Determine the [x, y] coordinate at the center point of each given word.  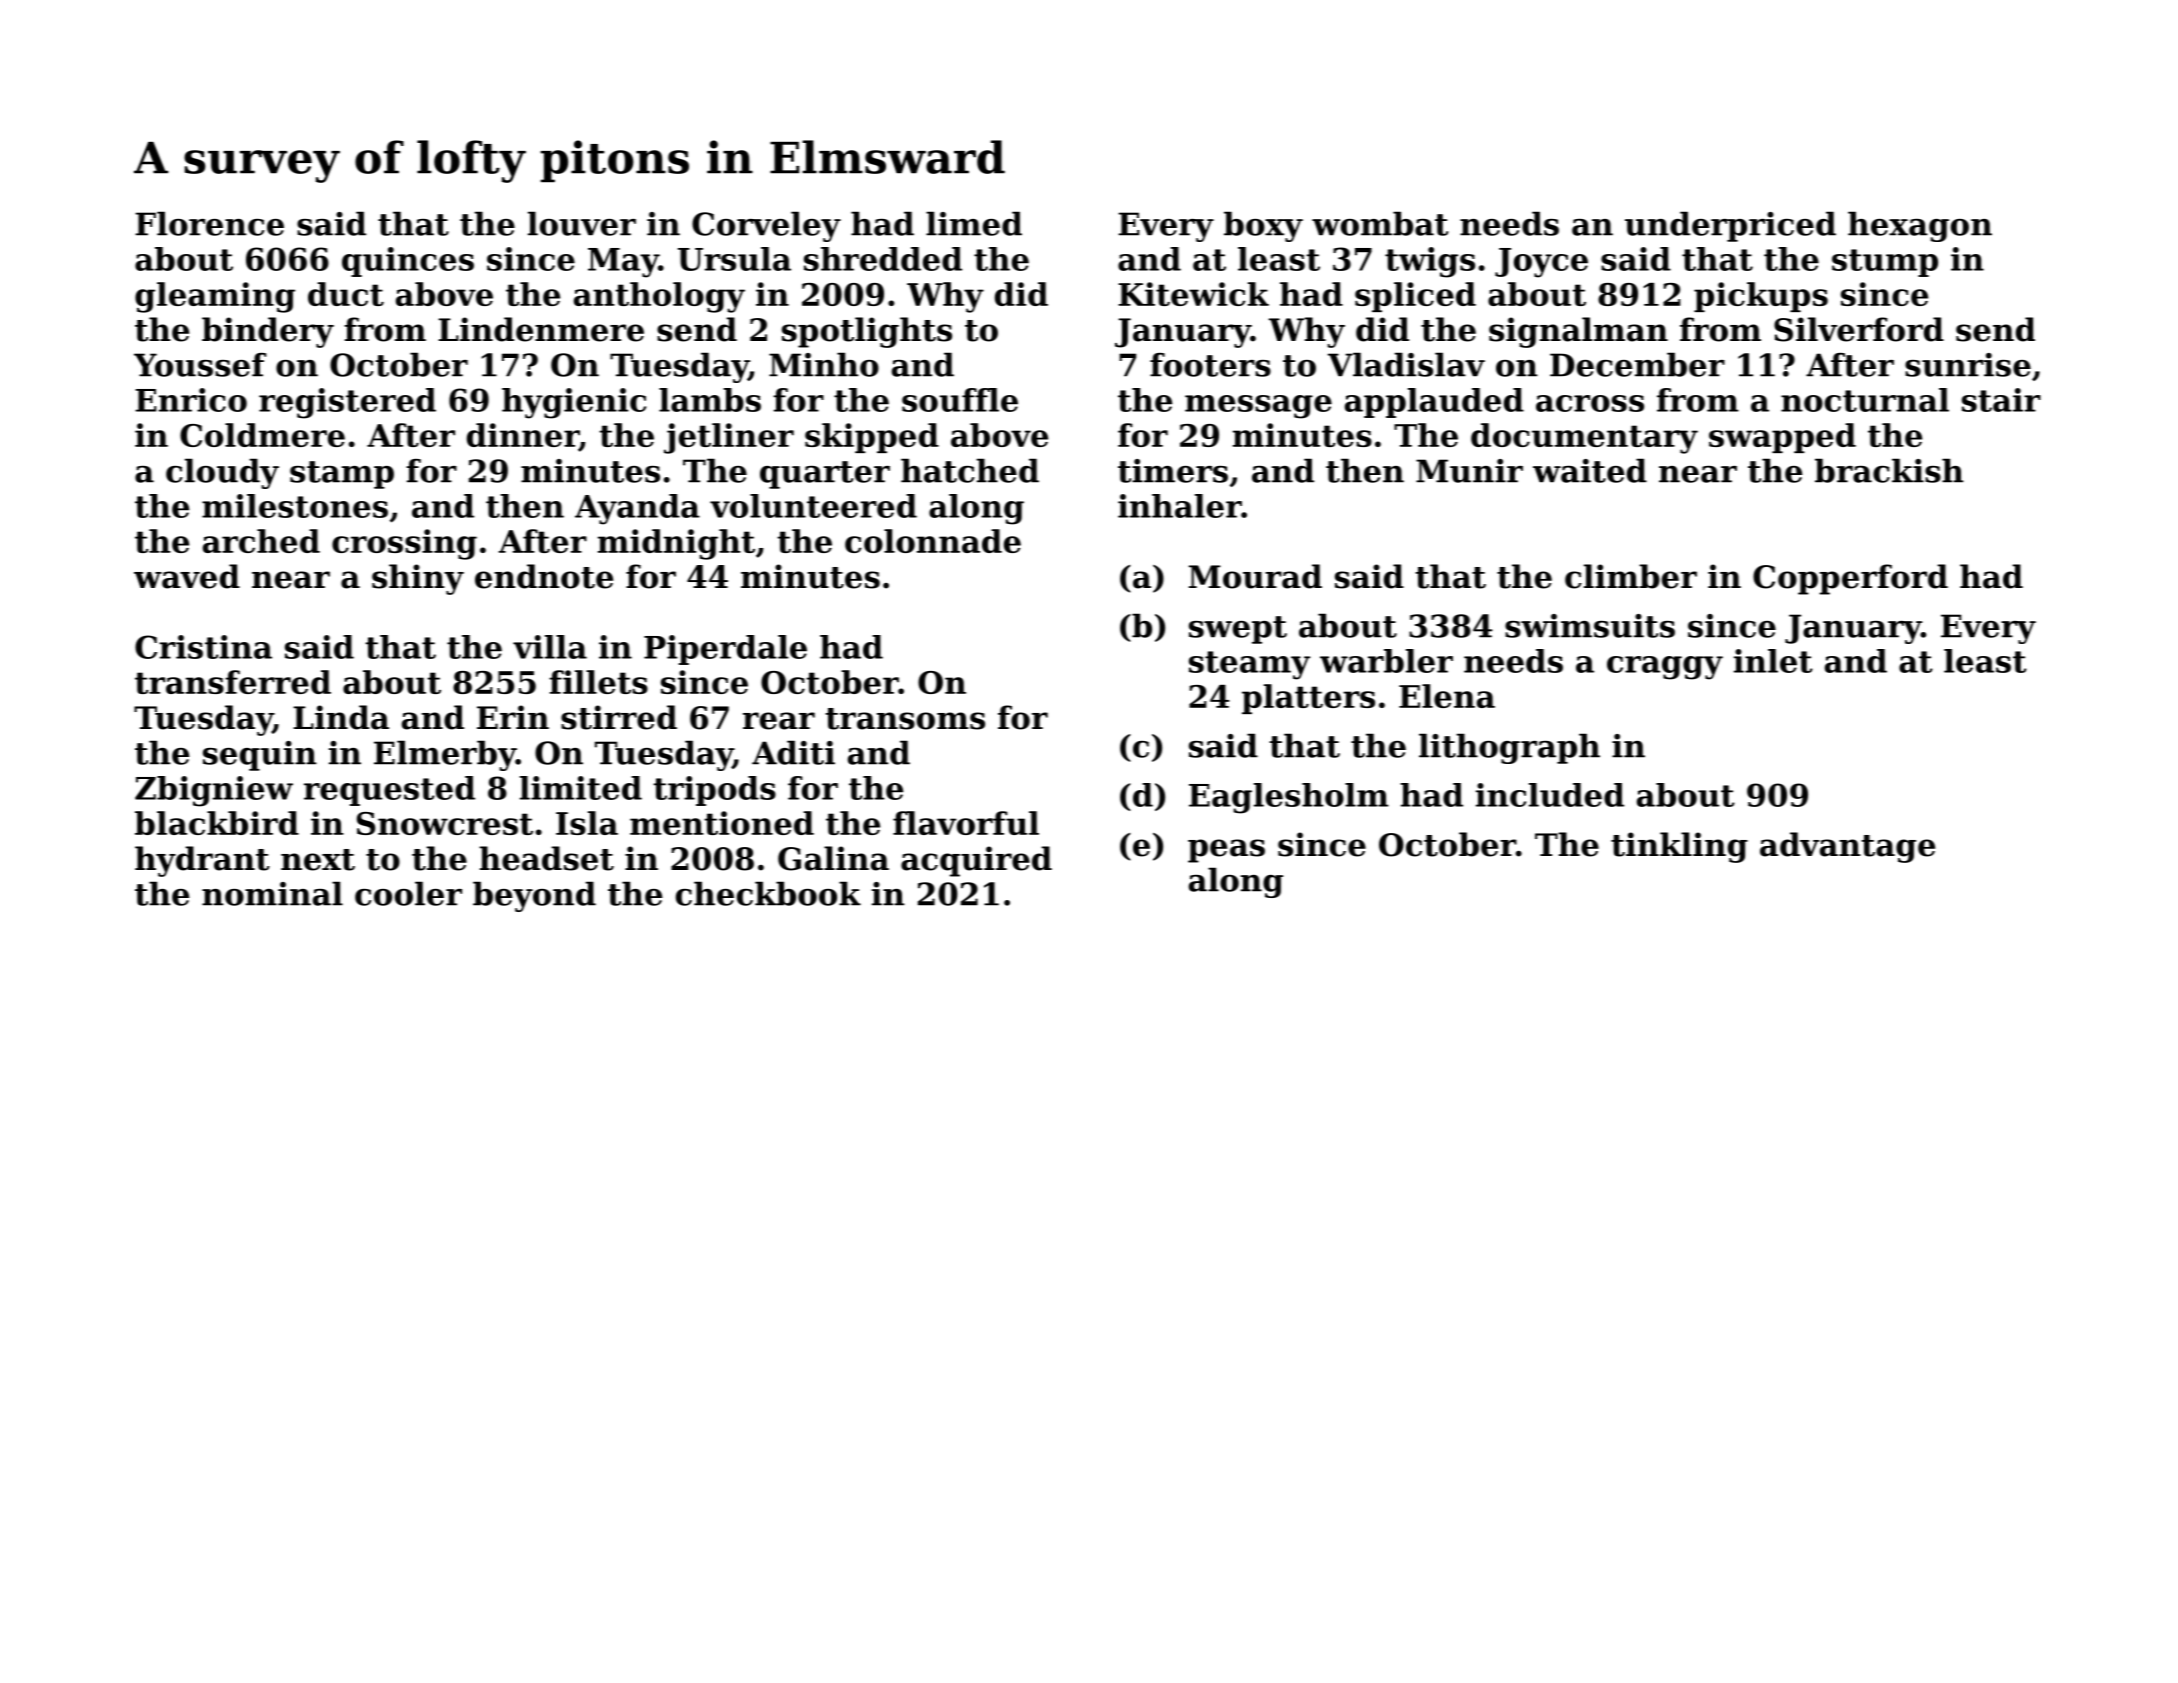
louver [582, 223]
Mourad [1255, 576]
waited [1590, 470]
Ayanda [637, 509]
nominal [272, 893]
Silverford [1859, 329]
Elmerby [445, 755]
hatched [970, 470]
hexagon [1920, 226]
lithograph [1509, 748]
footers [1210, 365]
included [1550, 795]
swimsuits [1590, 626]
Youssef [200, 365]
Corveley [766, 226]
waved [187, 576]
